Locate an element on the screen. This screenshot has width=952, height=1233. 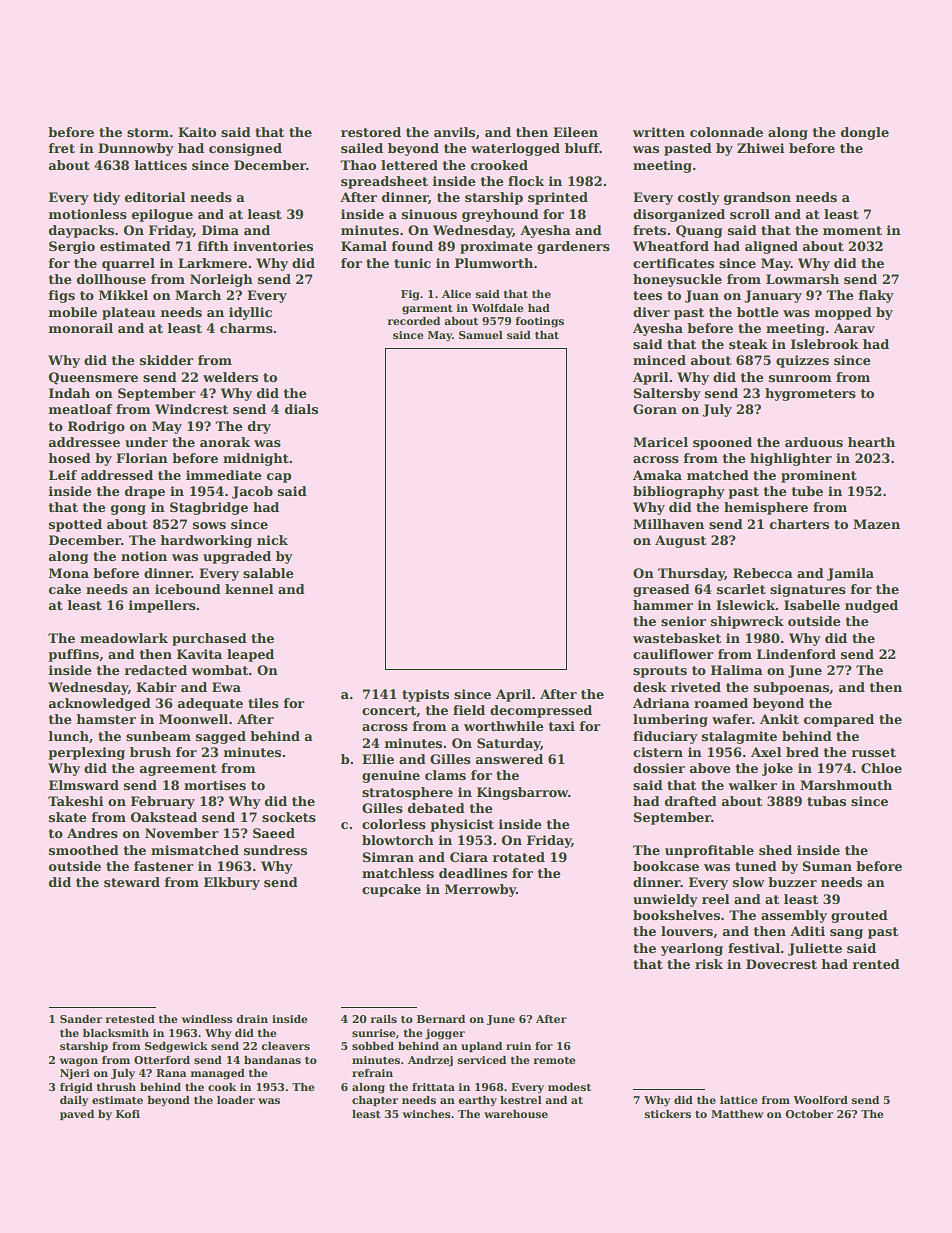
costly is located at coordinates (699, 198).
